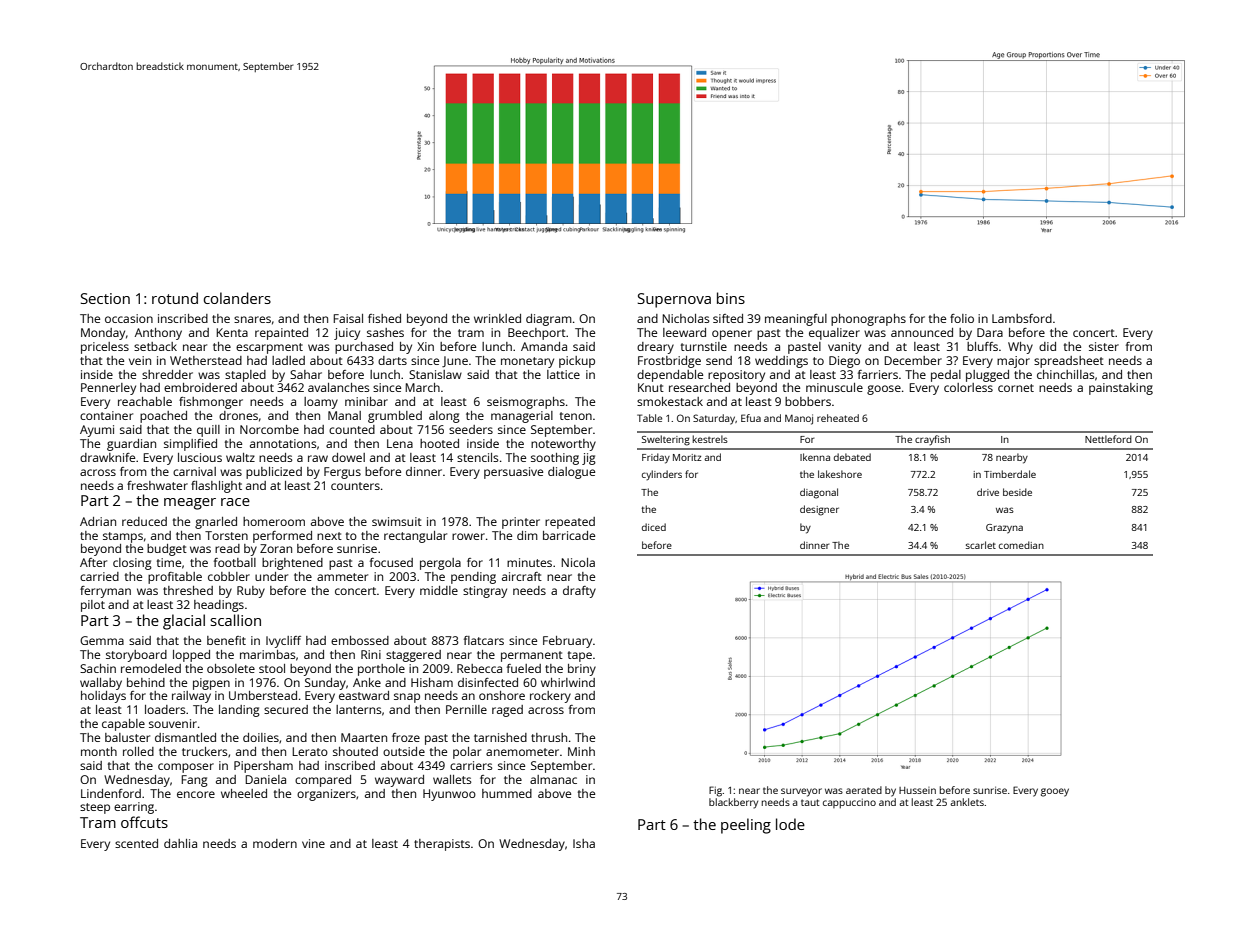 The image size is (1233, 952). Describe the element at coordinates (521, 523) in the page. I see `printer` at that location.
